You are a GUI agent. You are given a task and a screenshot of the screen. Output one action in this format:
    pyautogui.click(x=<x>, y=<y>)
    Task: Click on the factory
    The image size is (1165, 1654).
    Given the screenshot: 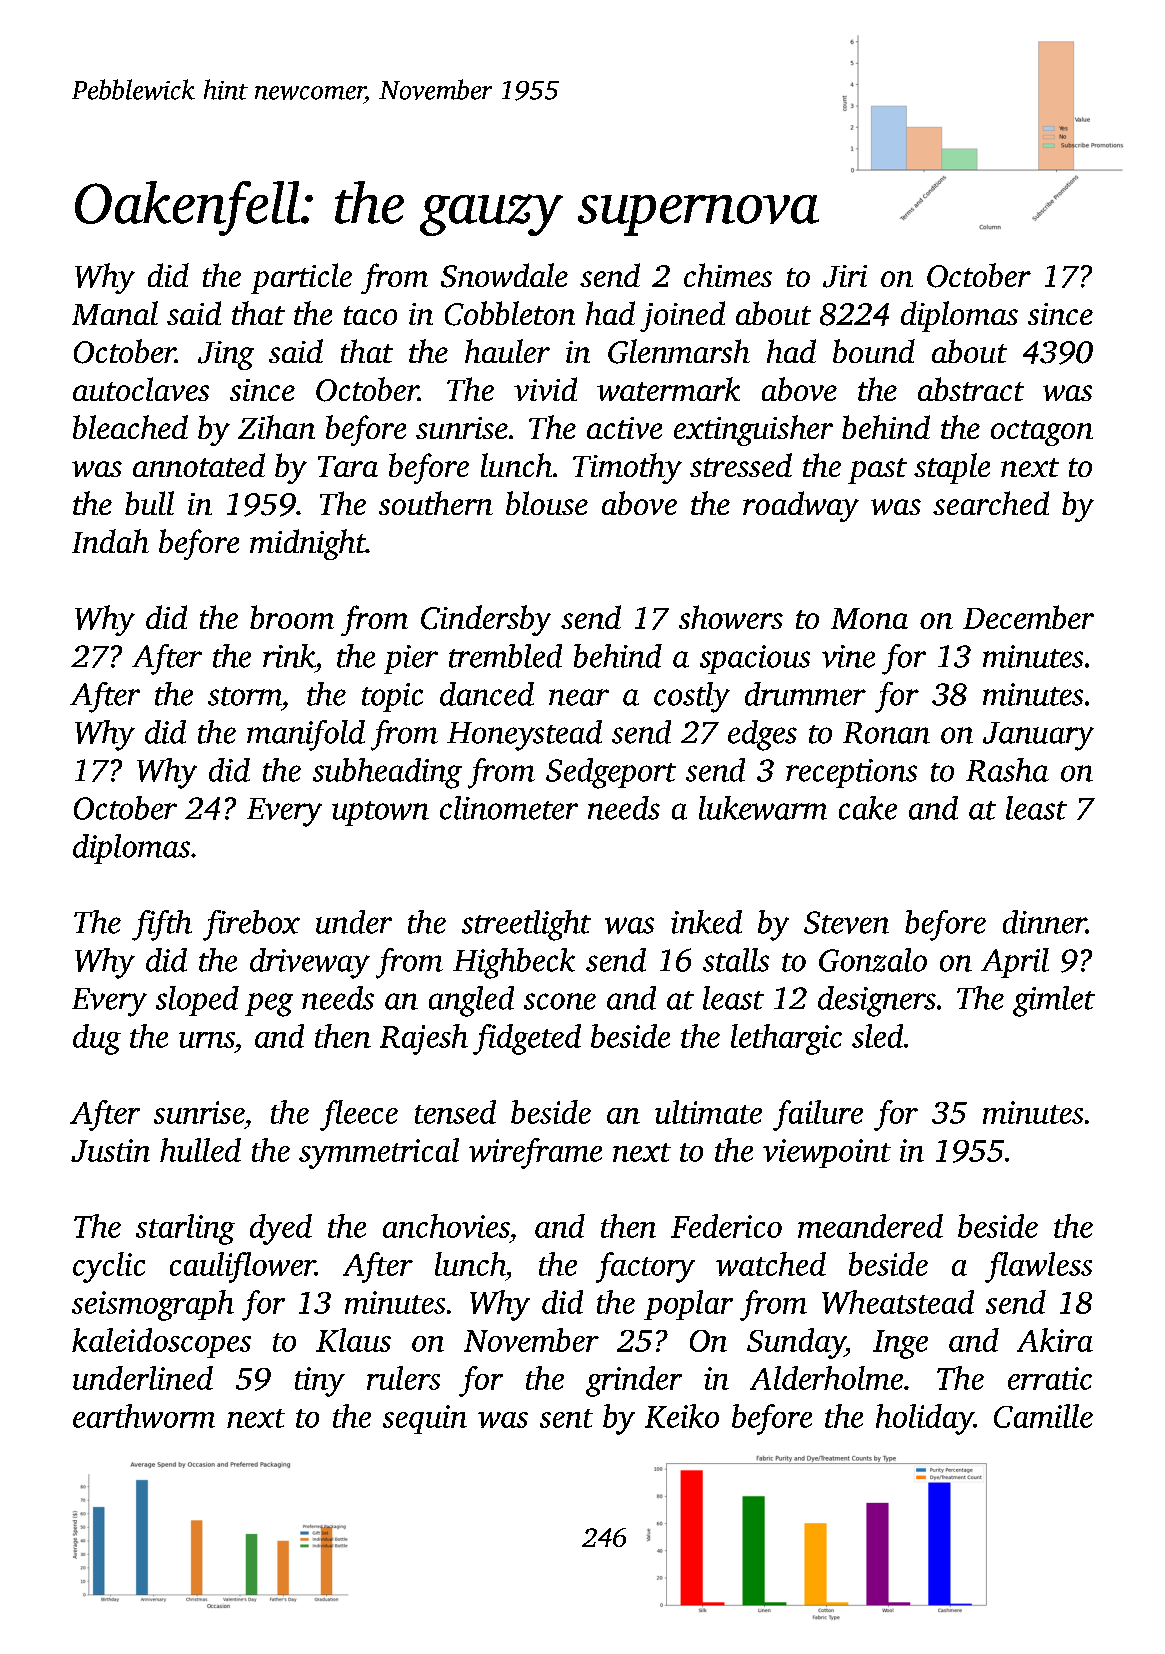 What is the action you would take?
    pyautogui.click(x=645, y=1267)
